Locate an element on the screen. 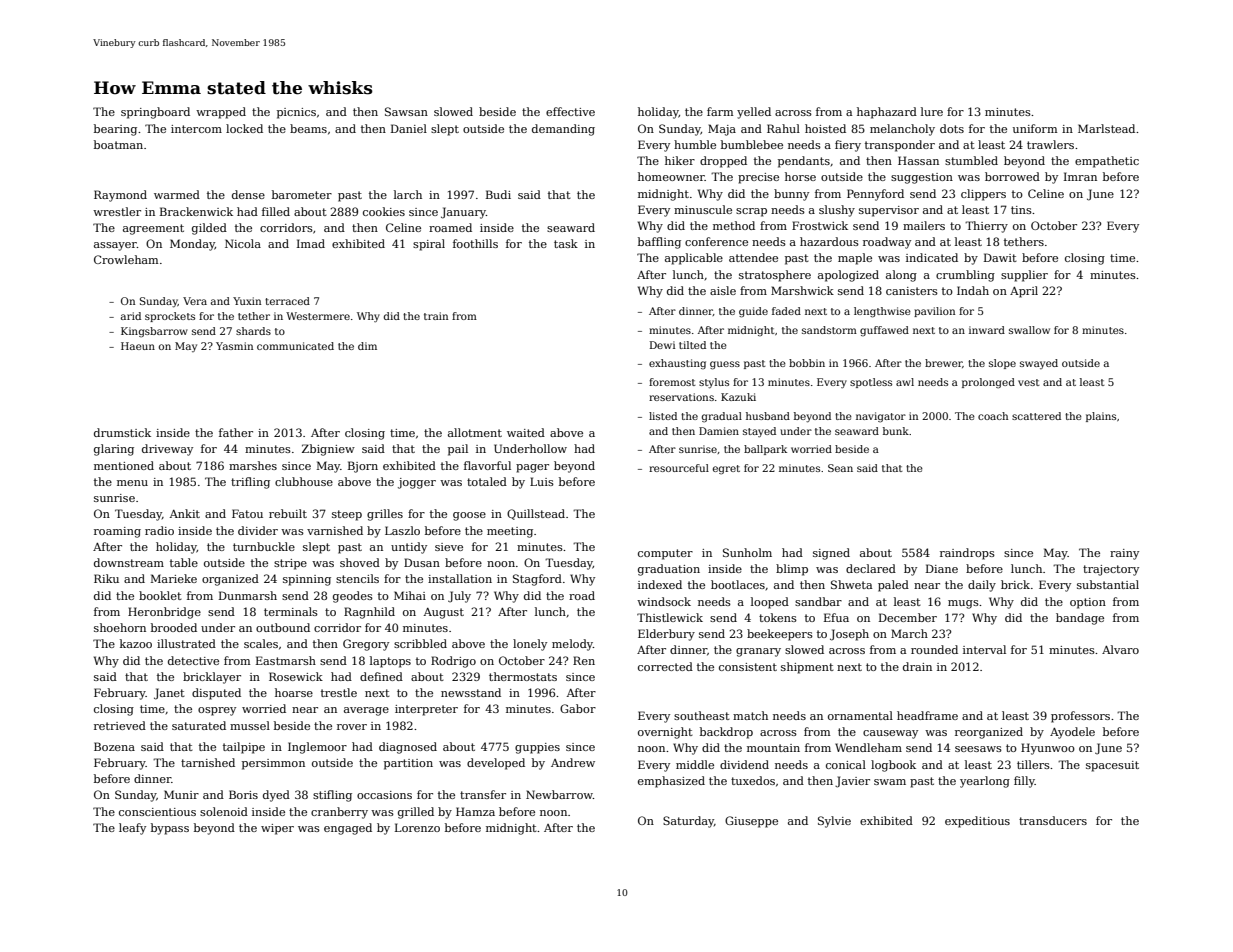 The height and width of the screenshot is (952, 1233). shards is located at coordinates (253, 331).
